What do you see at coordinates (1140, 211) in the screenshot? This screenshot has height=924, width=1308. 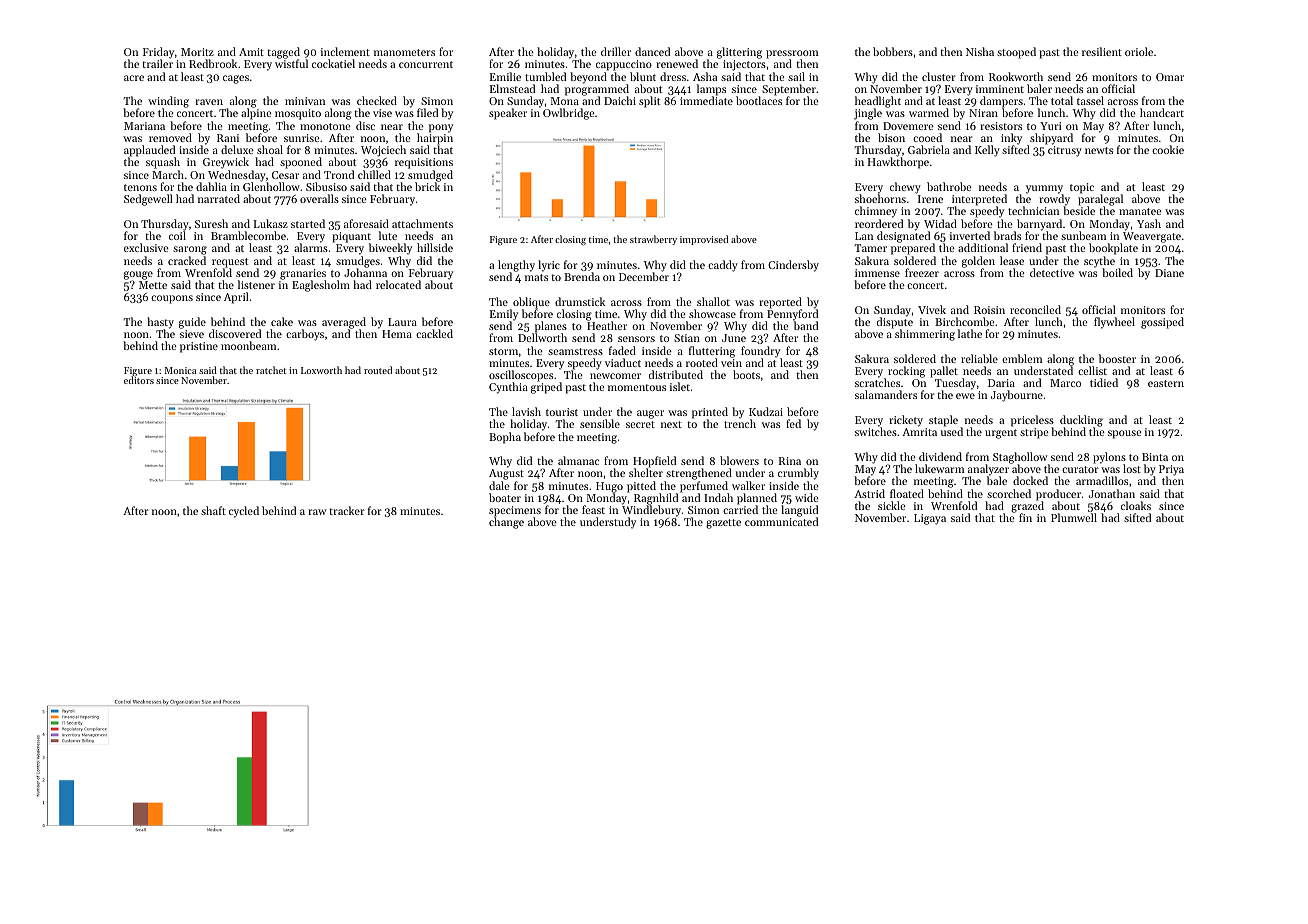 I see `manatee` at bounding box center [1140, 211].
